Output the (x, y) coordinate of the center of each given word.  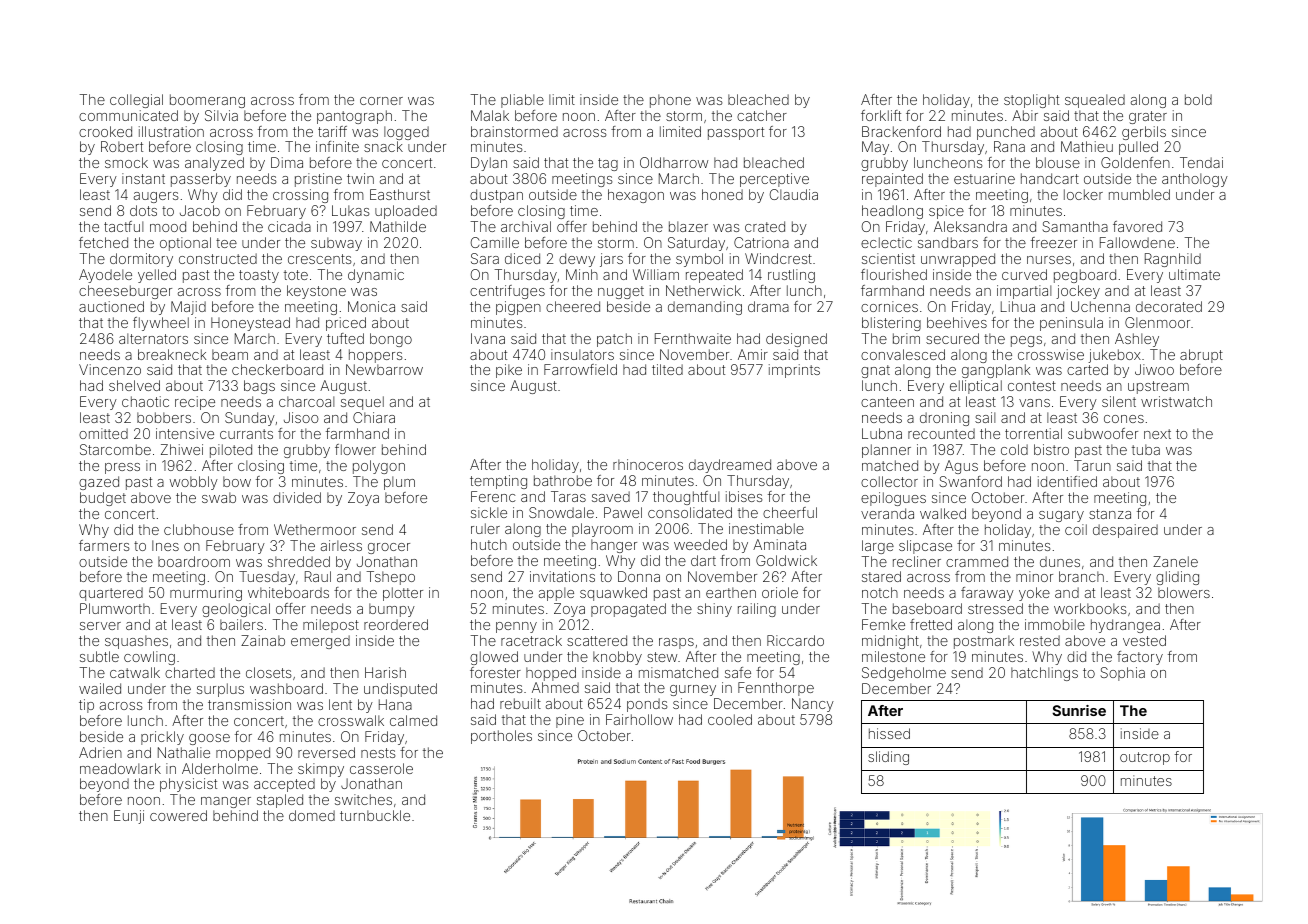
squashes (136, 642)
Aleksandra (970, 226)
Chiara (374, 417)
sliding (888, 758)
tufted (345, 338)
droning (944, 419)
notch (880, 592)
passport (736, 133)
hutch (489, 544)
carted (1087, 369)
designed (796, 340)
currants (246, 434)
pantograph (354, 117)
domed (312, 815)
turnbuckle (375, 815)
